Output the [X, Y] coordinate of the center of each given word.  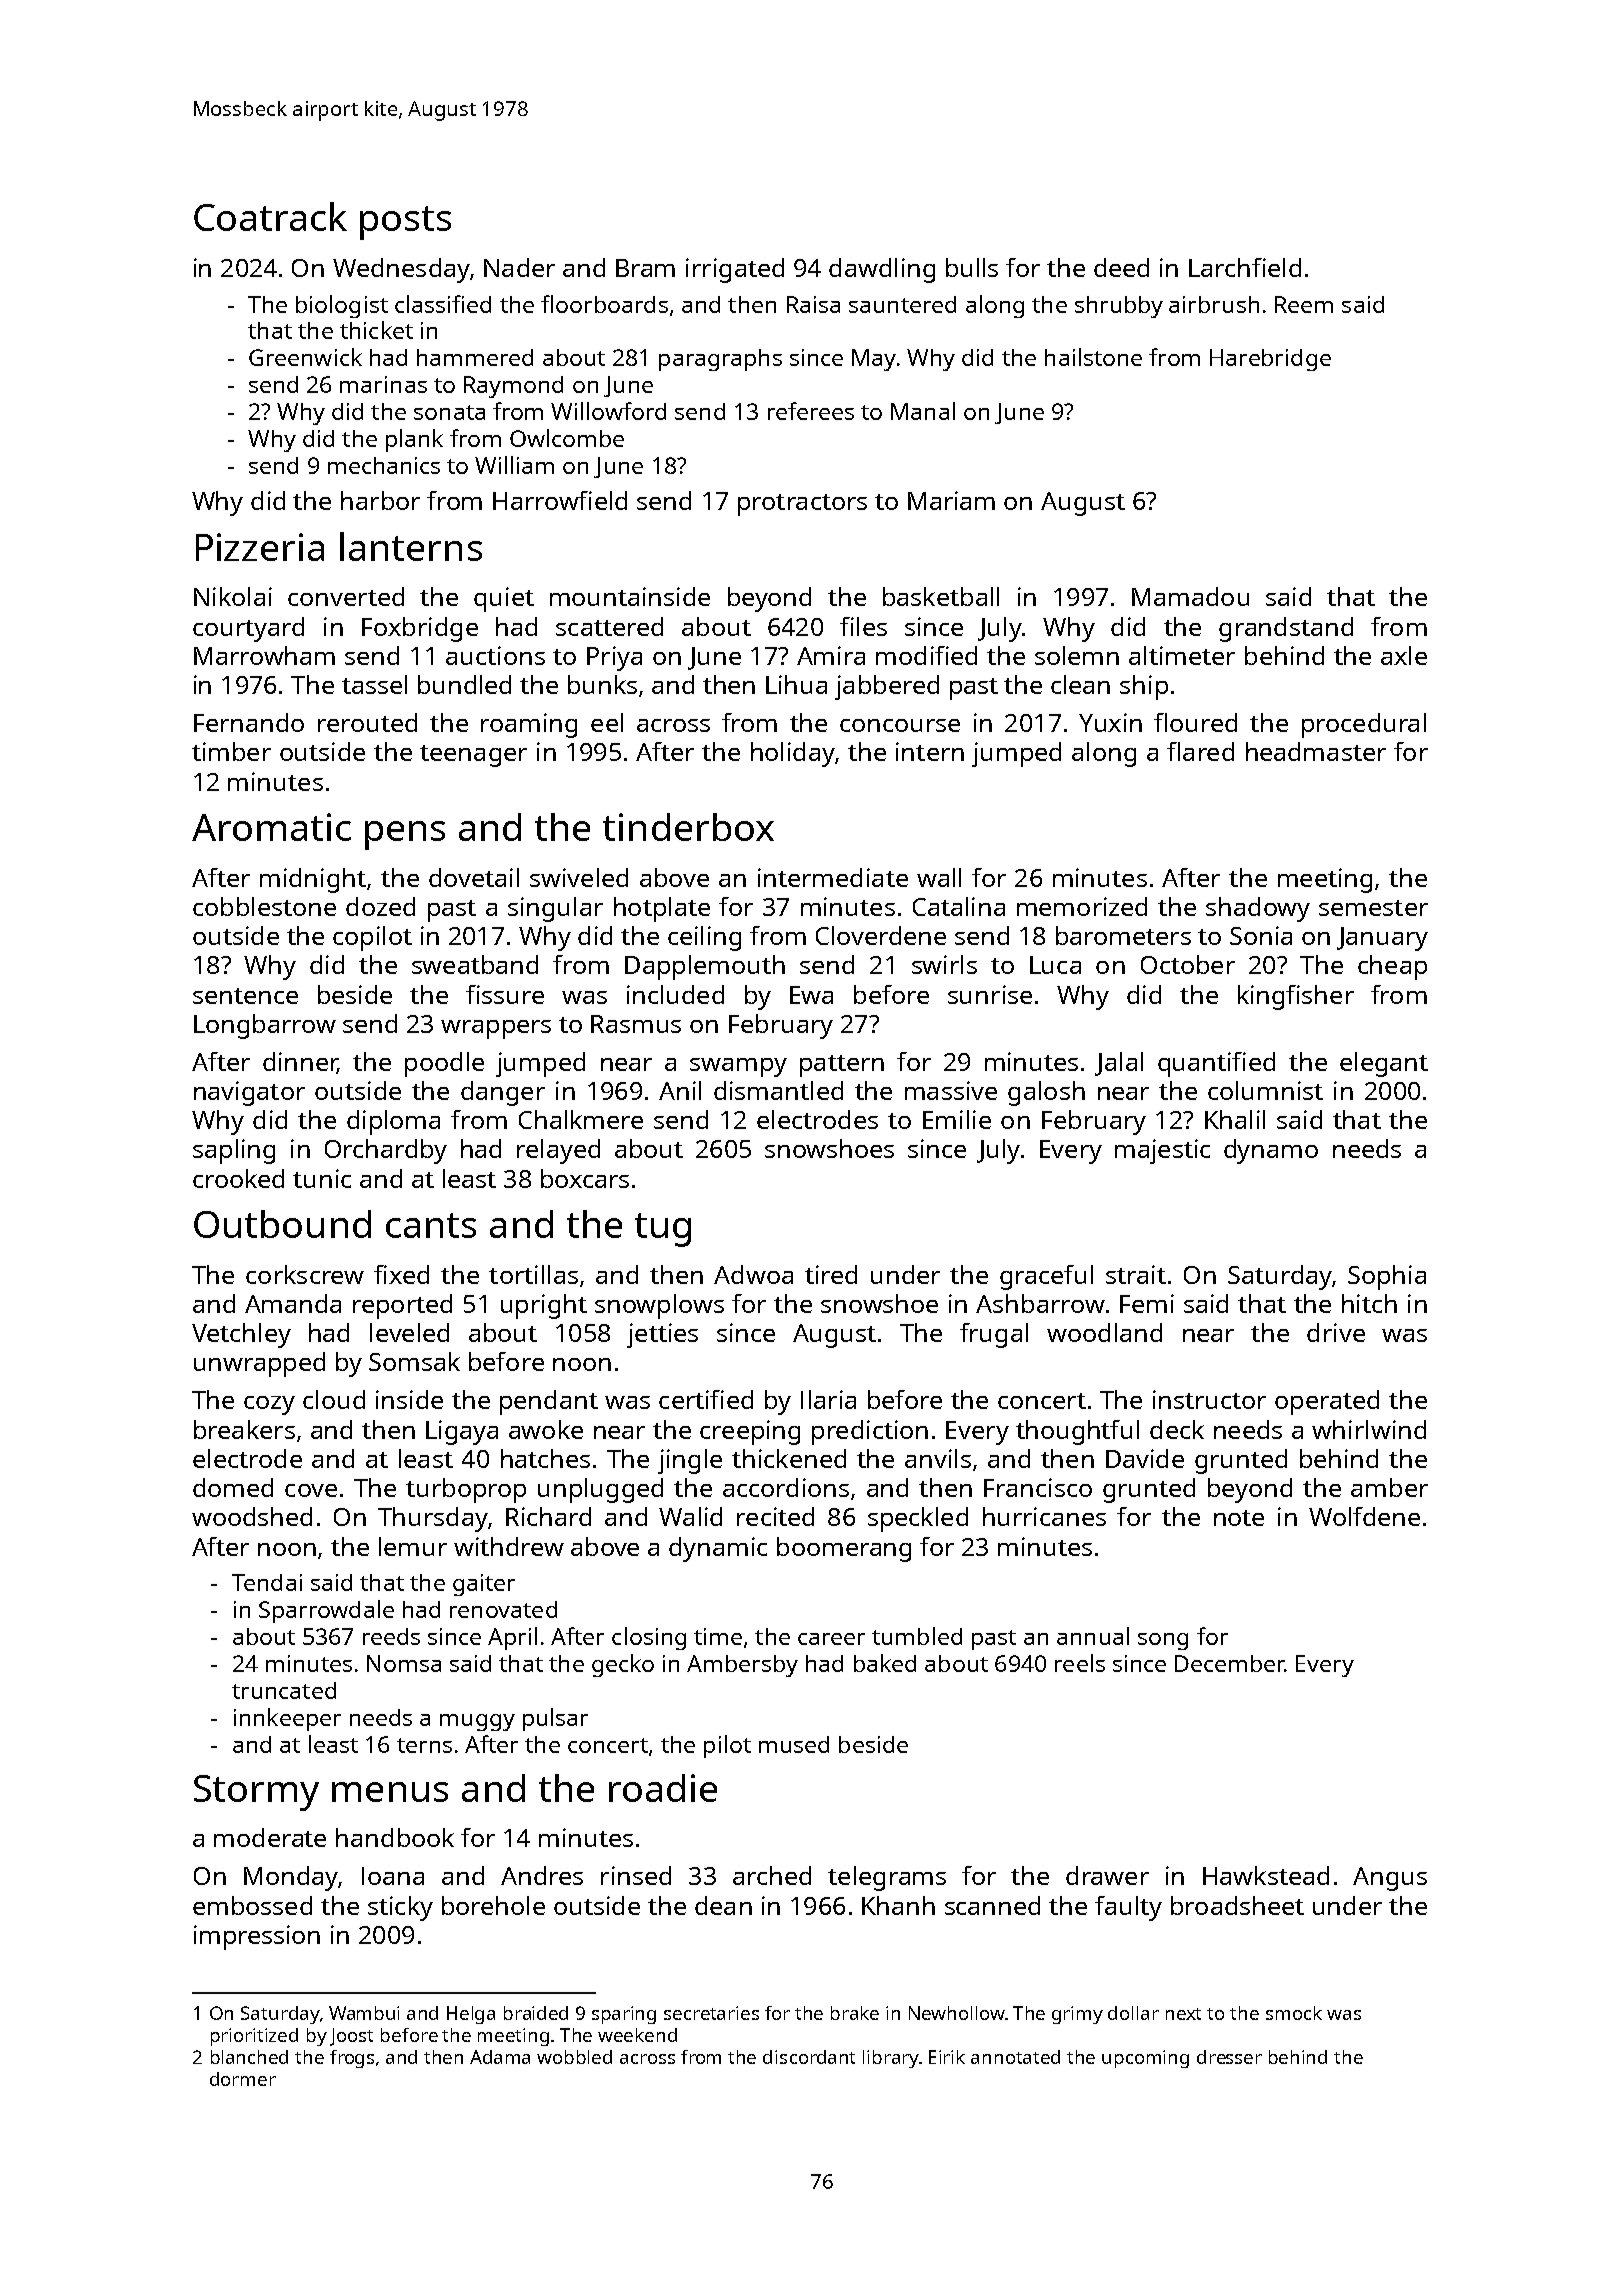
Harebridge [1270, 360]
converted [346, 596]
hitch [1369, 1303]
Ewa [811, 995]
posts [405, 223]
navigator [249, 1093]
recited [775, 1516]
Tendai [267, 1582]
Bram [645, 268]
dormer [243, 2079]
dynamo [1271, 1151]
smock [1294, 2013]
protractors [802, 505]
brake [855, 2013]
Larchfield [1245, 267]
